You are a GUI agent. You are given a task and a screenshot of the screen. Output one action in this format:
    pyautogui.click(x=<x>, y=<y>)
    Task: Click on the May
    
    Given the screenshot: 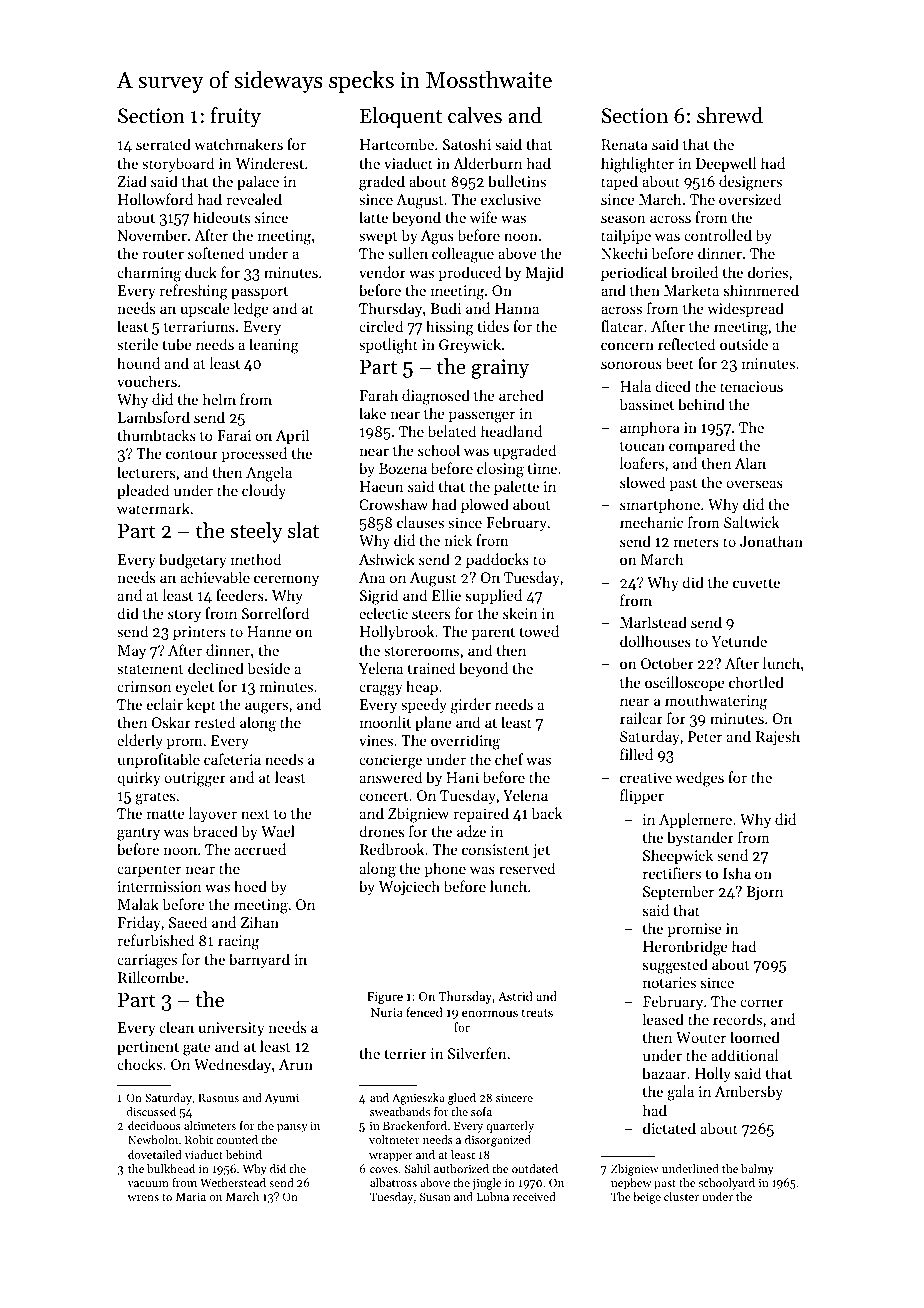 What is the action you would take?
    pyautogui.click(x=132, y=652)
